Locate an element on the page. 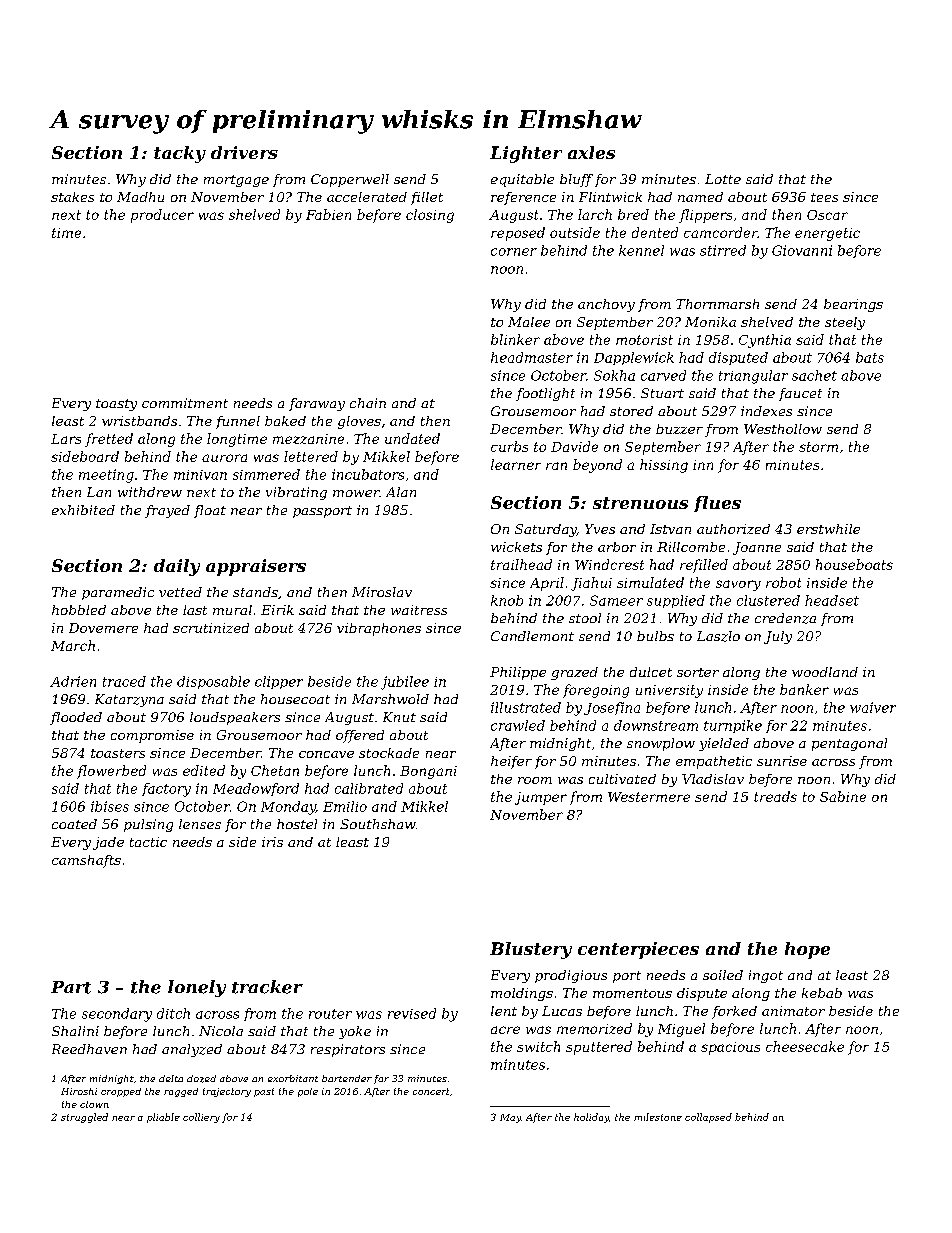  Part is located at coordinates (71, 987).
